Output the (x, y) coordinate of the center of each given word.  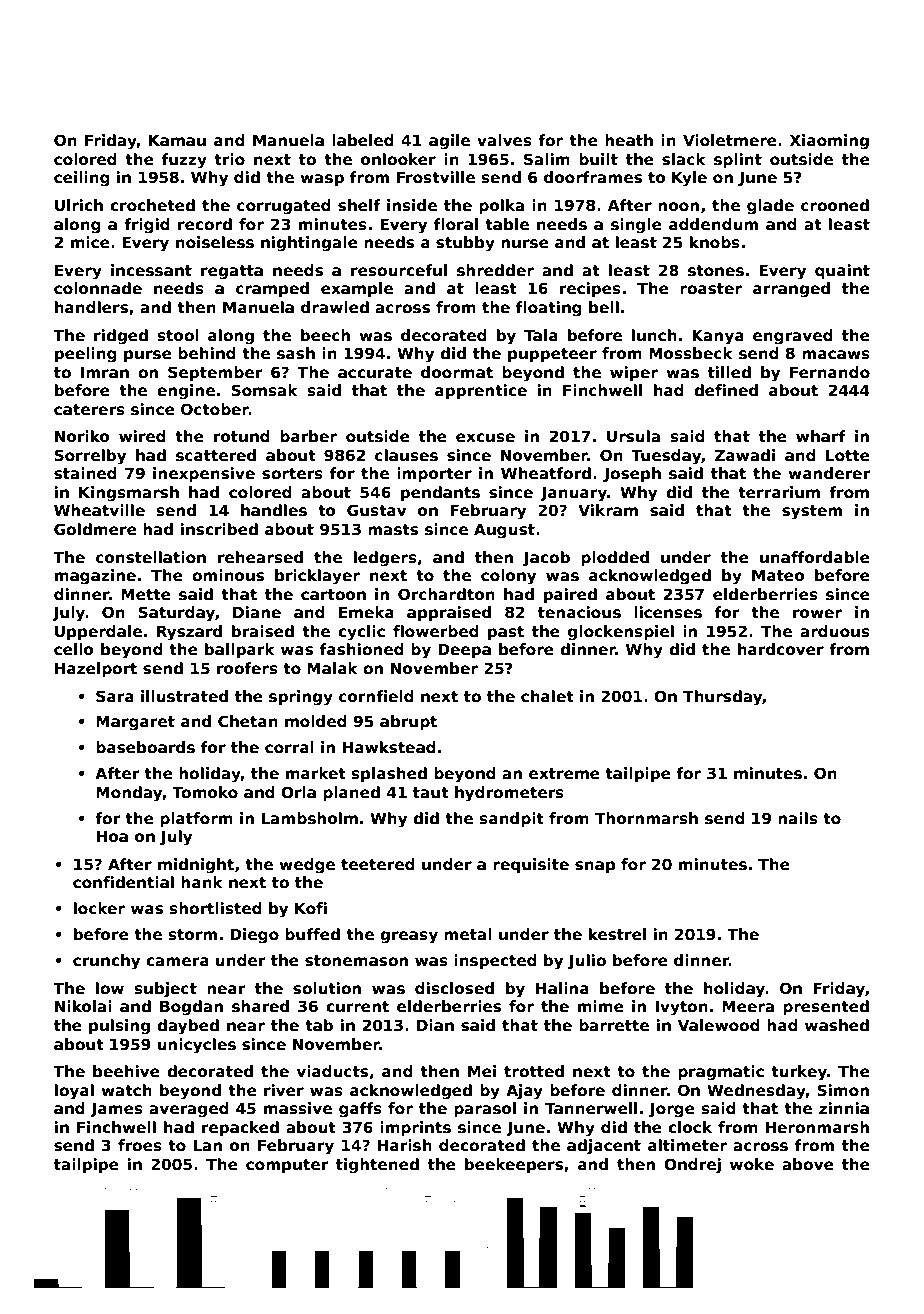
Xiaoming (829, 142)
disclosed (454, 988)
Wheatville (99, 510)
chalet (547, 696)
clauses (406, 455)
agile (449, 142)
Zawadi (745, 455)
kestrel (617, 934)
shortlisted (215, 908)
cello (73, 649)
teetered (378, 864)
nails (798, 818)
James (116, 1109)
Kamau (177, 140)
